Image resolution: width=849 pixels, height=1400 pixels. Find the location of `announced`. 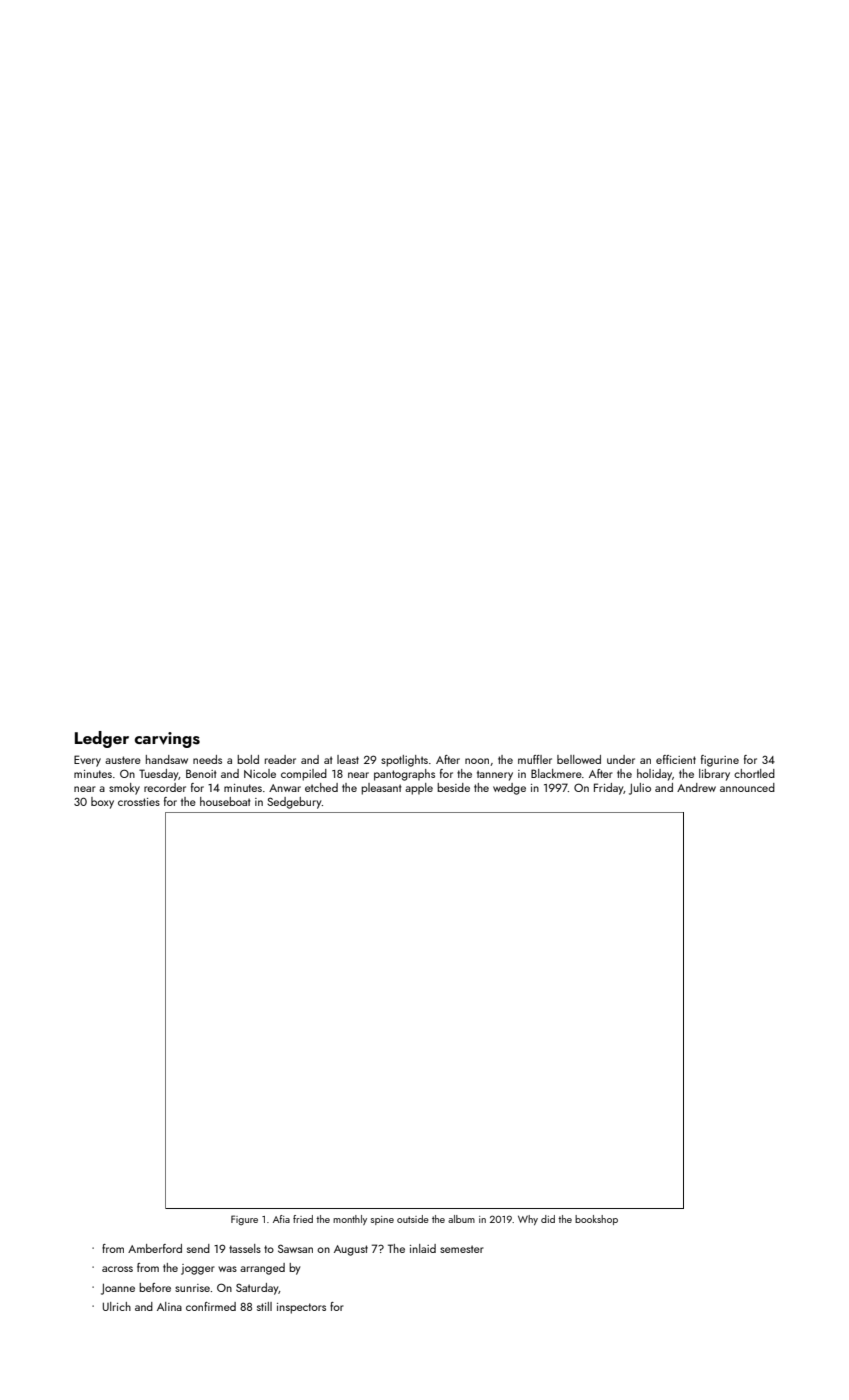

announced is located at coordinates (747, 787).
